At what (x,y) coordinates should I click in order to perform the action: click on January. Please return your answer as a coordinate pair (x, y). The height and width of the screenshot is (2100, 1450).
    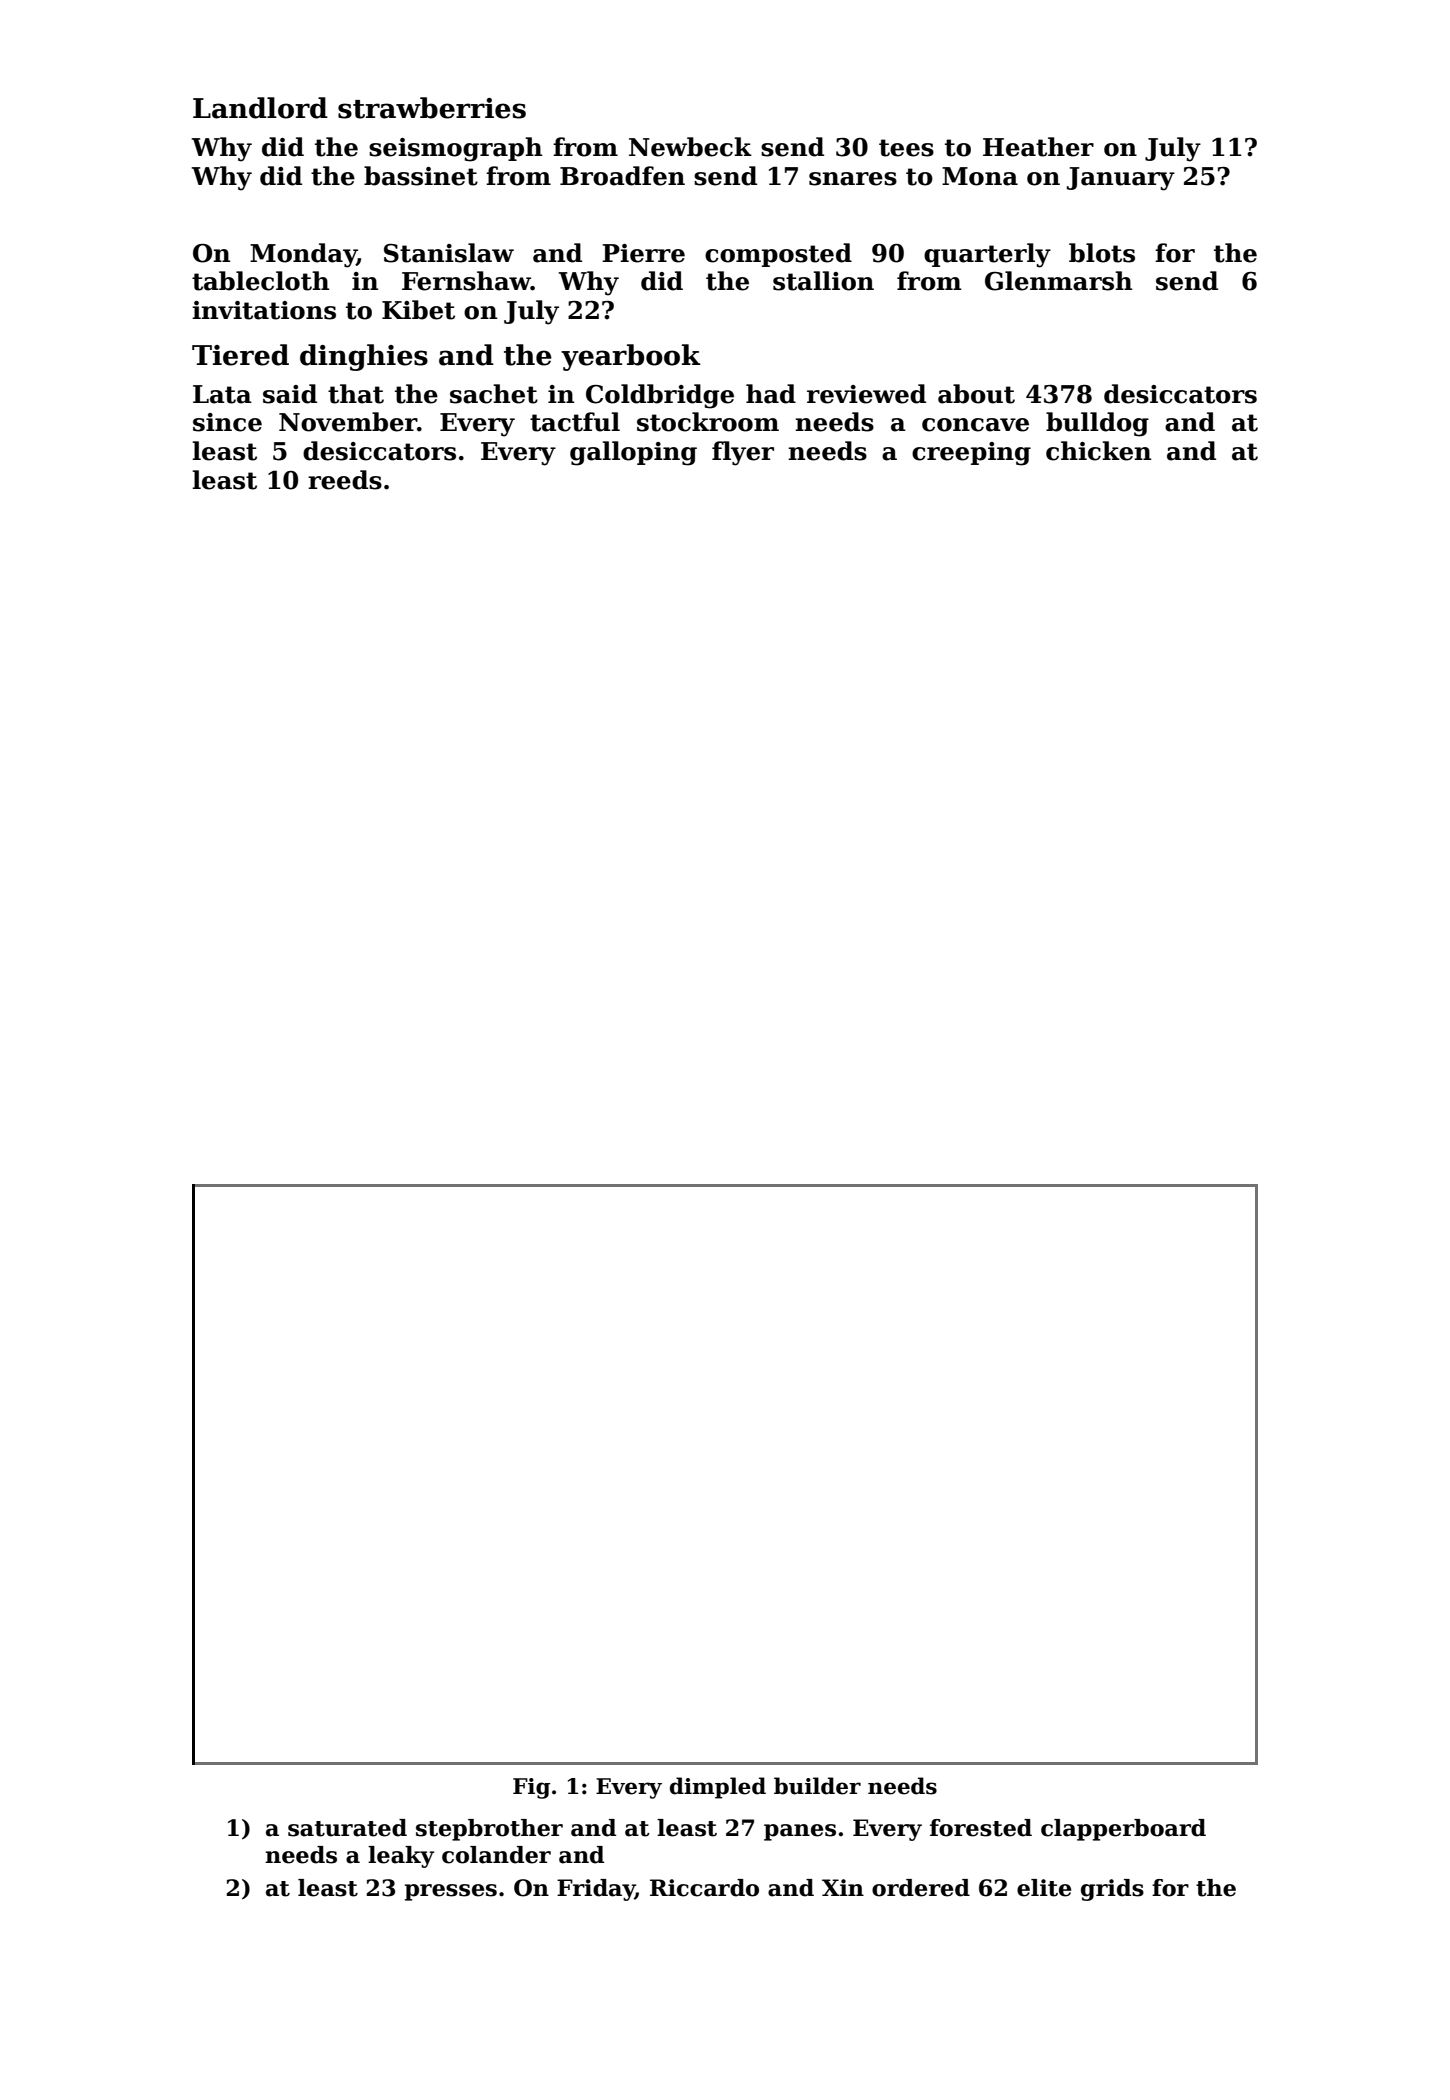
    Looking at the image, I should click on (1121, 179).
